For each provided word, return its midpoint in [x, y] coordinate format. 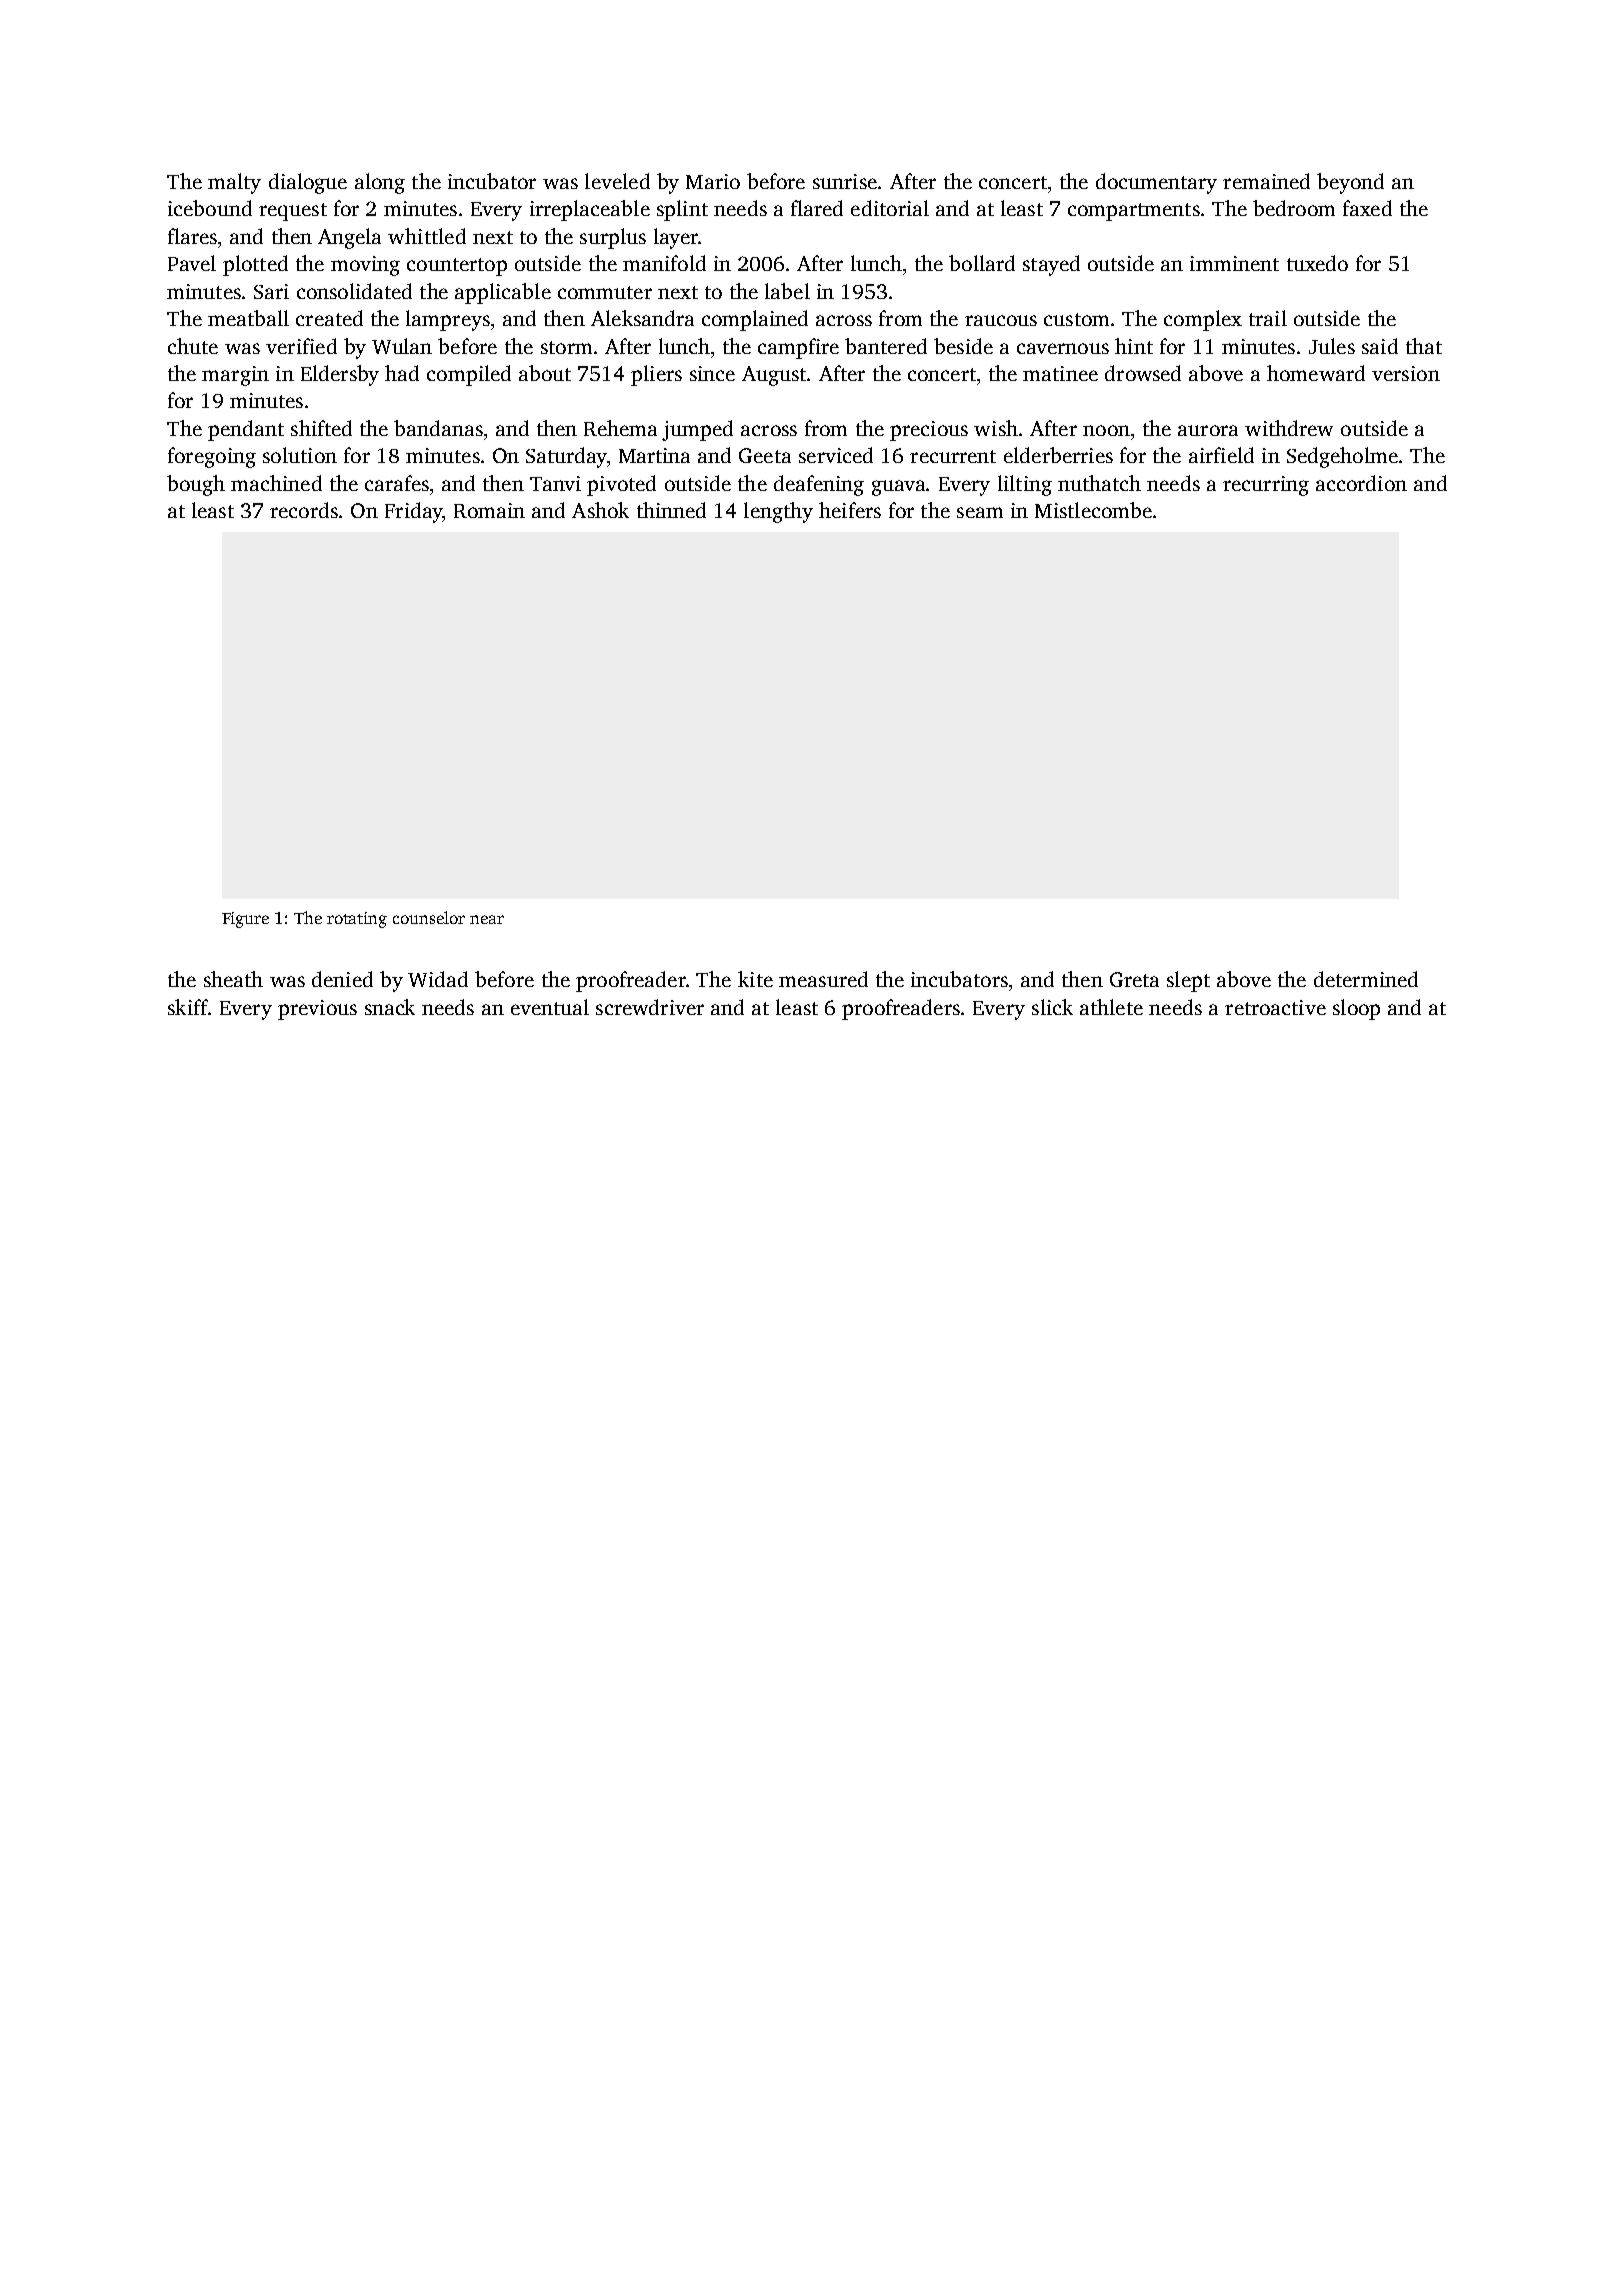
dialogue [308, 183]
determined [1366, 979]
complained [755, 320]
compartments [1134, 212]
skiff [188, 1007]
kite [755, 979]
